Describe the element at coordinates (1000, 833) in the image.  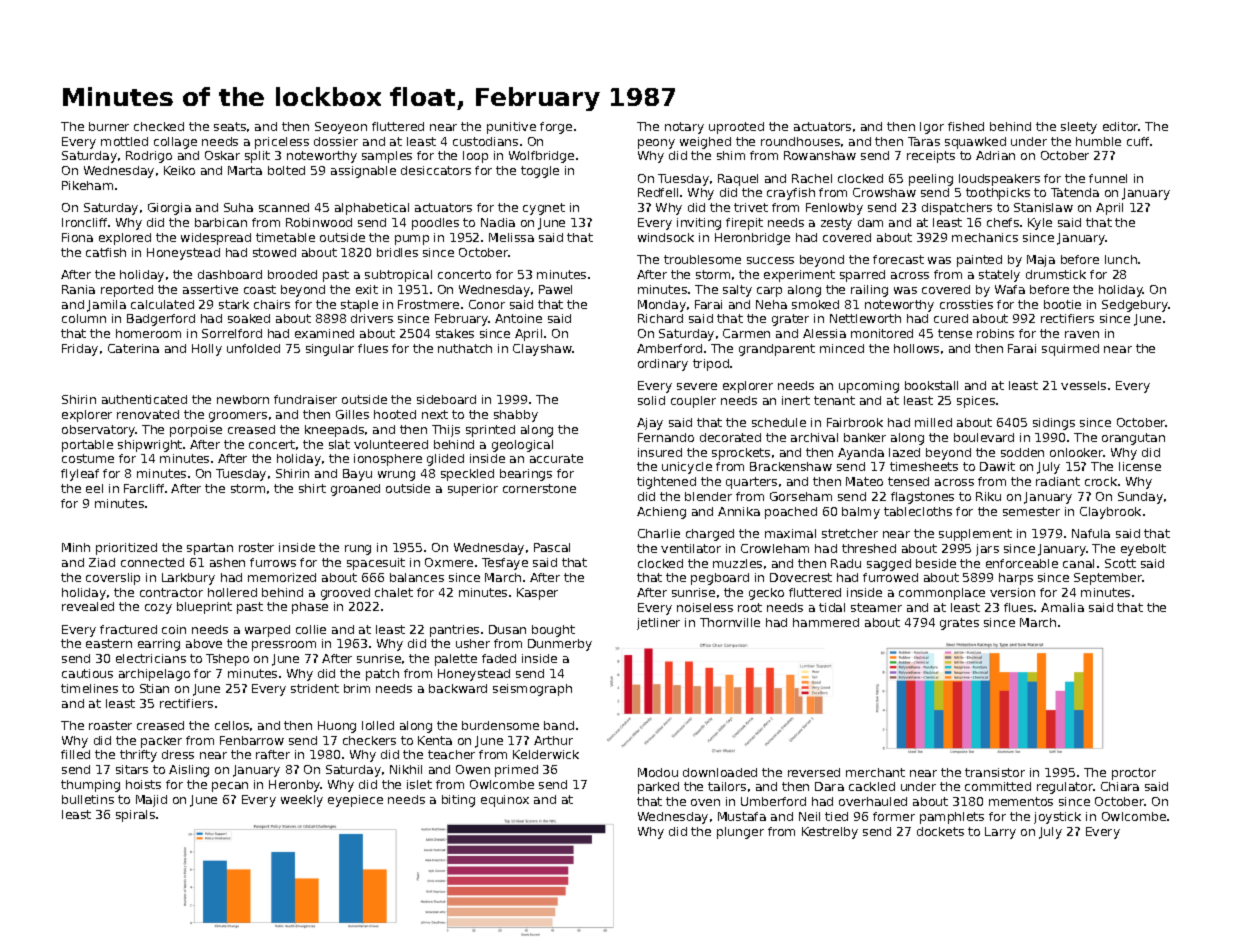
I see `Larry` at that location.
